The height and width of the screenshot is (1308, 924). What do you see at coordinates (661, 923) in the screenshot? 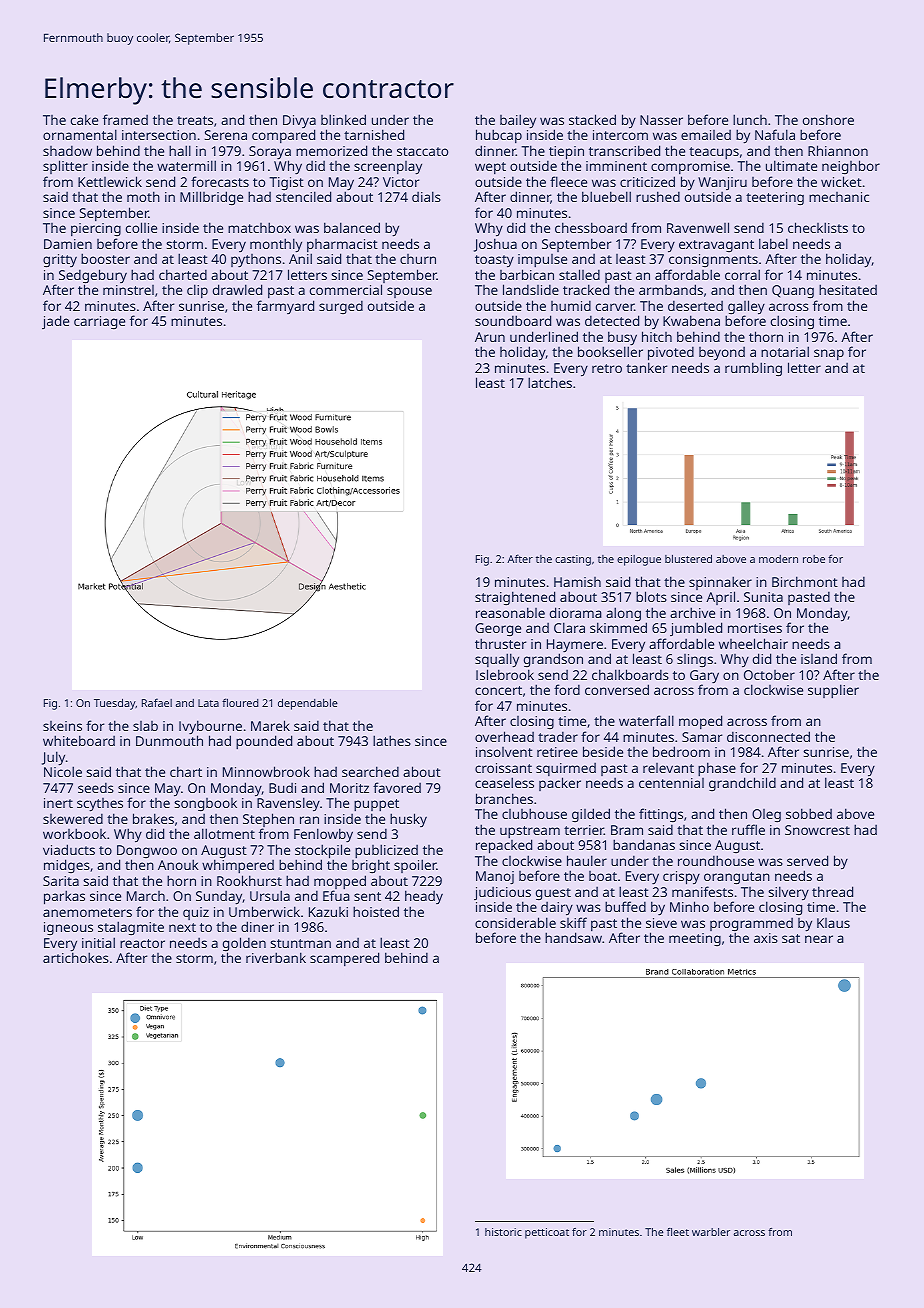
I see `sieve` at bounding box center [661, 923].
